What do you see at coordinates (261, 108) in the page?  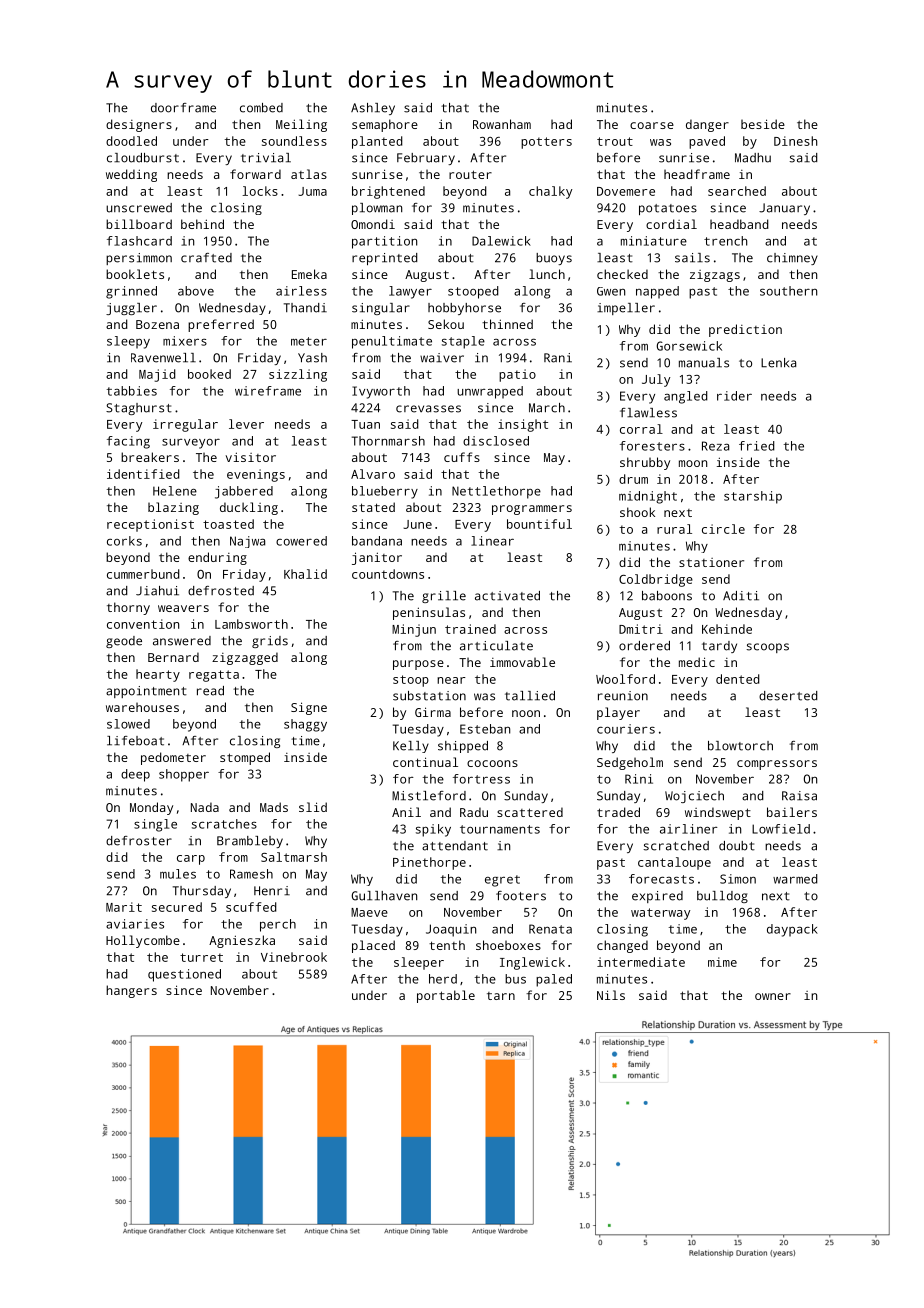 I see `combed` at bounding box center [261, 108].
